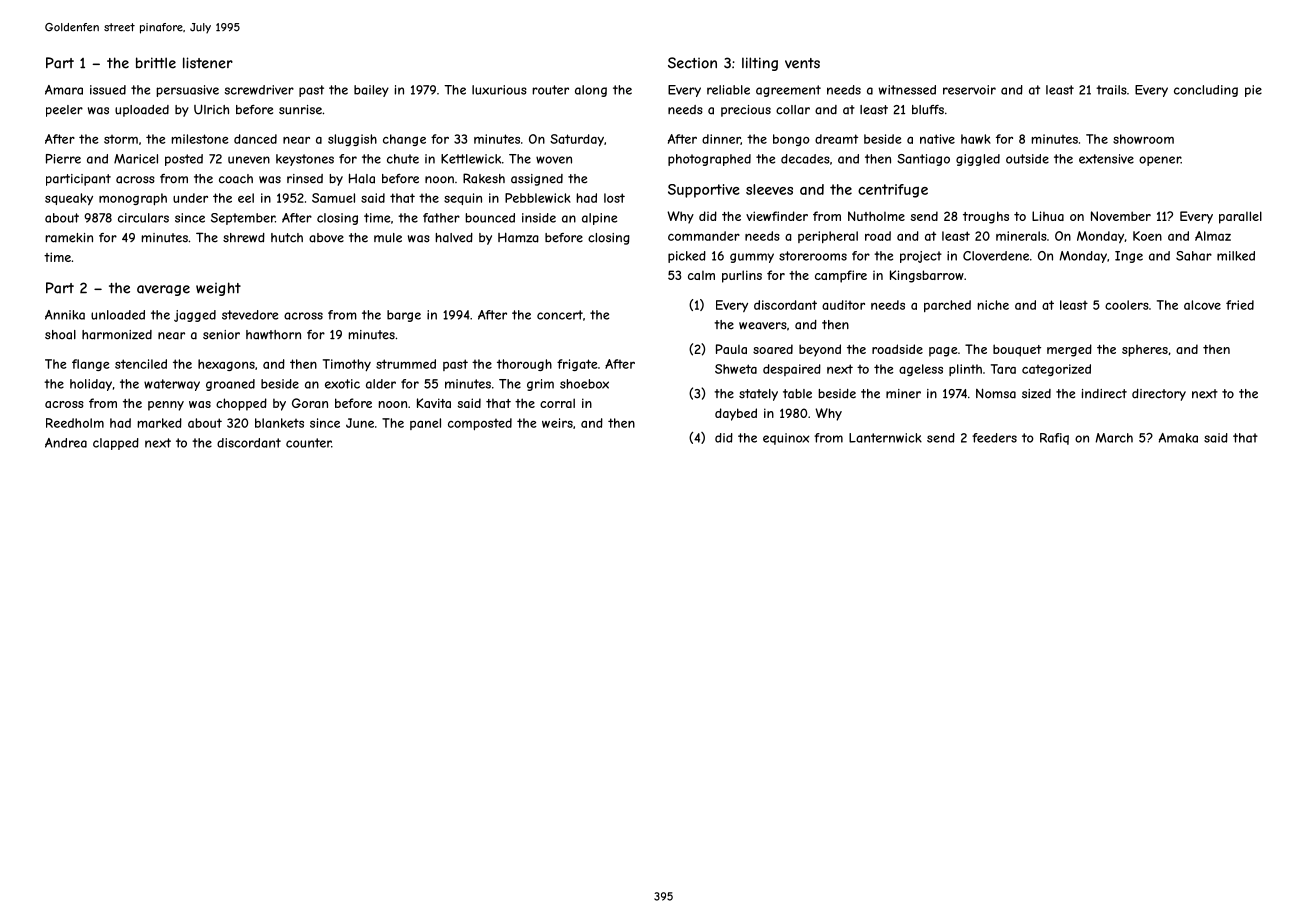  Describe the element at coordinates (116, 444) in the screenshot. I see `clapped` at that location.
